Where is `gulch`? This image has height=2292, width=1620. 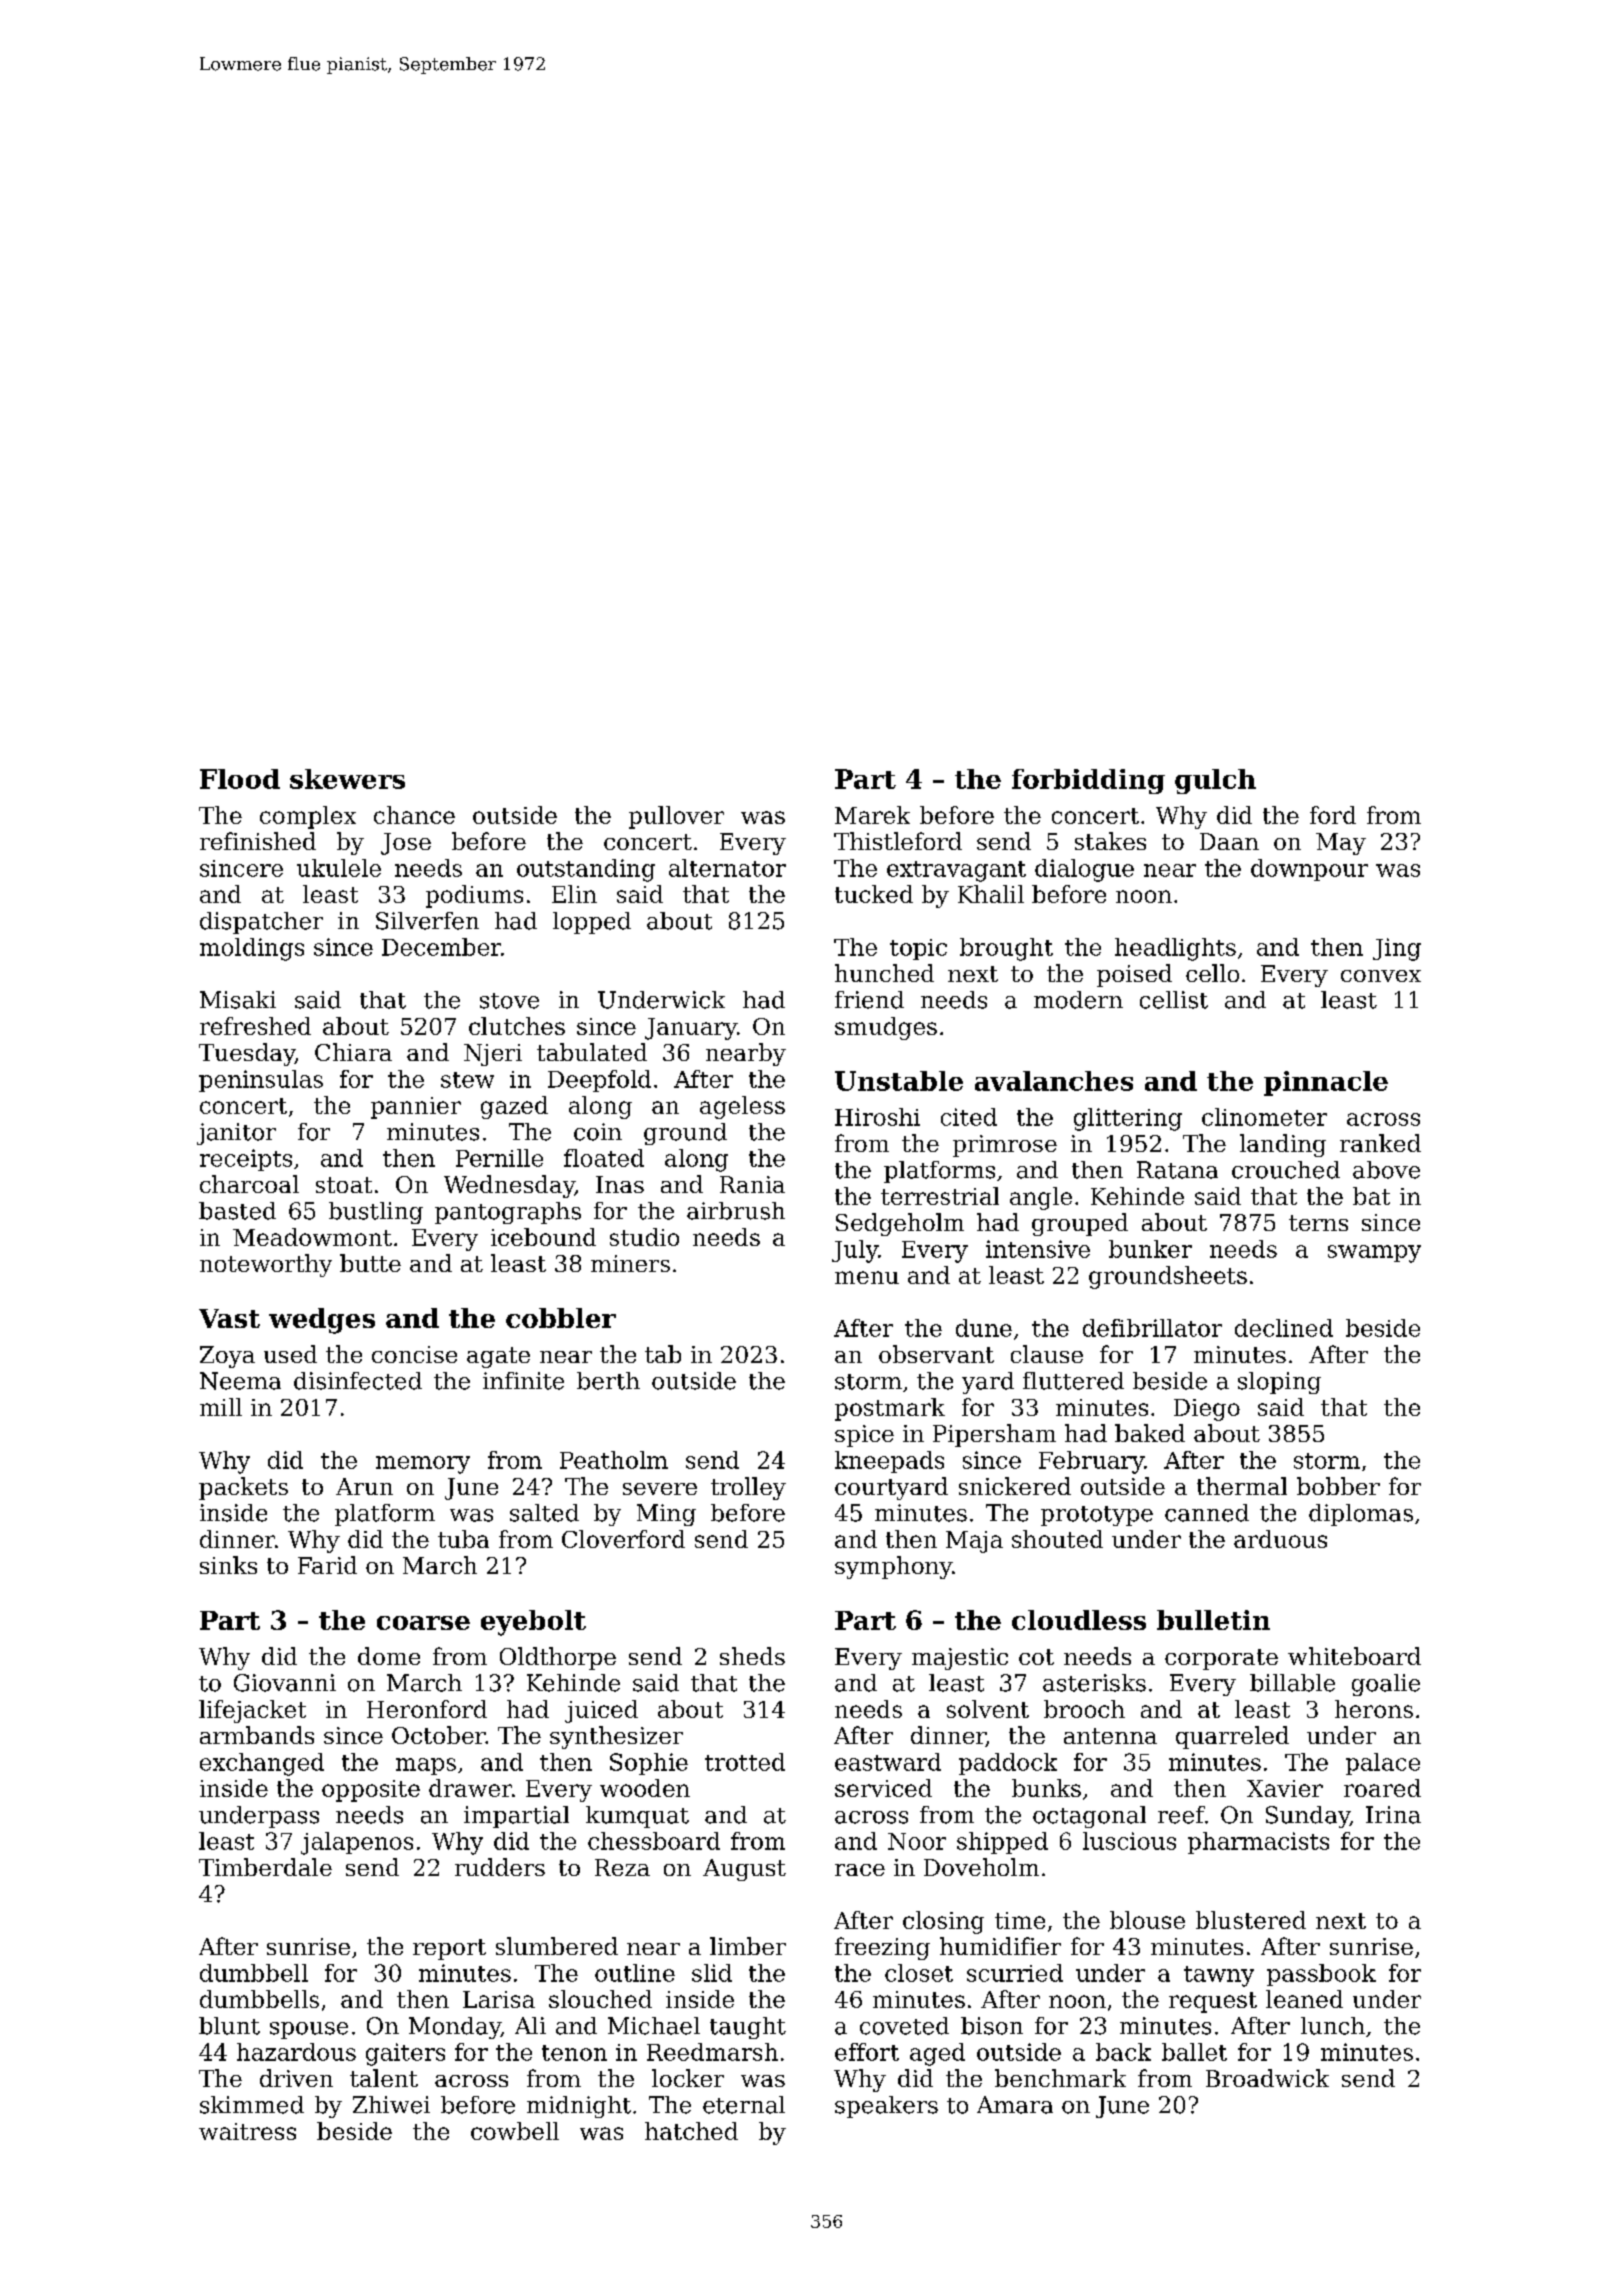
gulch is located at coordinates (1215, 781).
